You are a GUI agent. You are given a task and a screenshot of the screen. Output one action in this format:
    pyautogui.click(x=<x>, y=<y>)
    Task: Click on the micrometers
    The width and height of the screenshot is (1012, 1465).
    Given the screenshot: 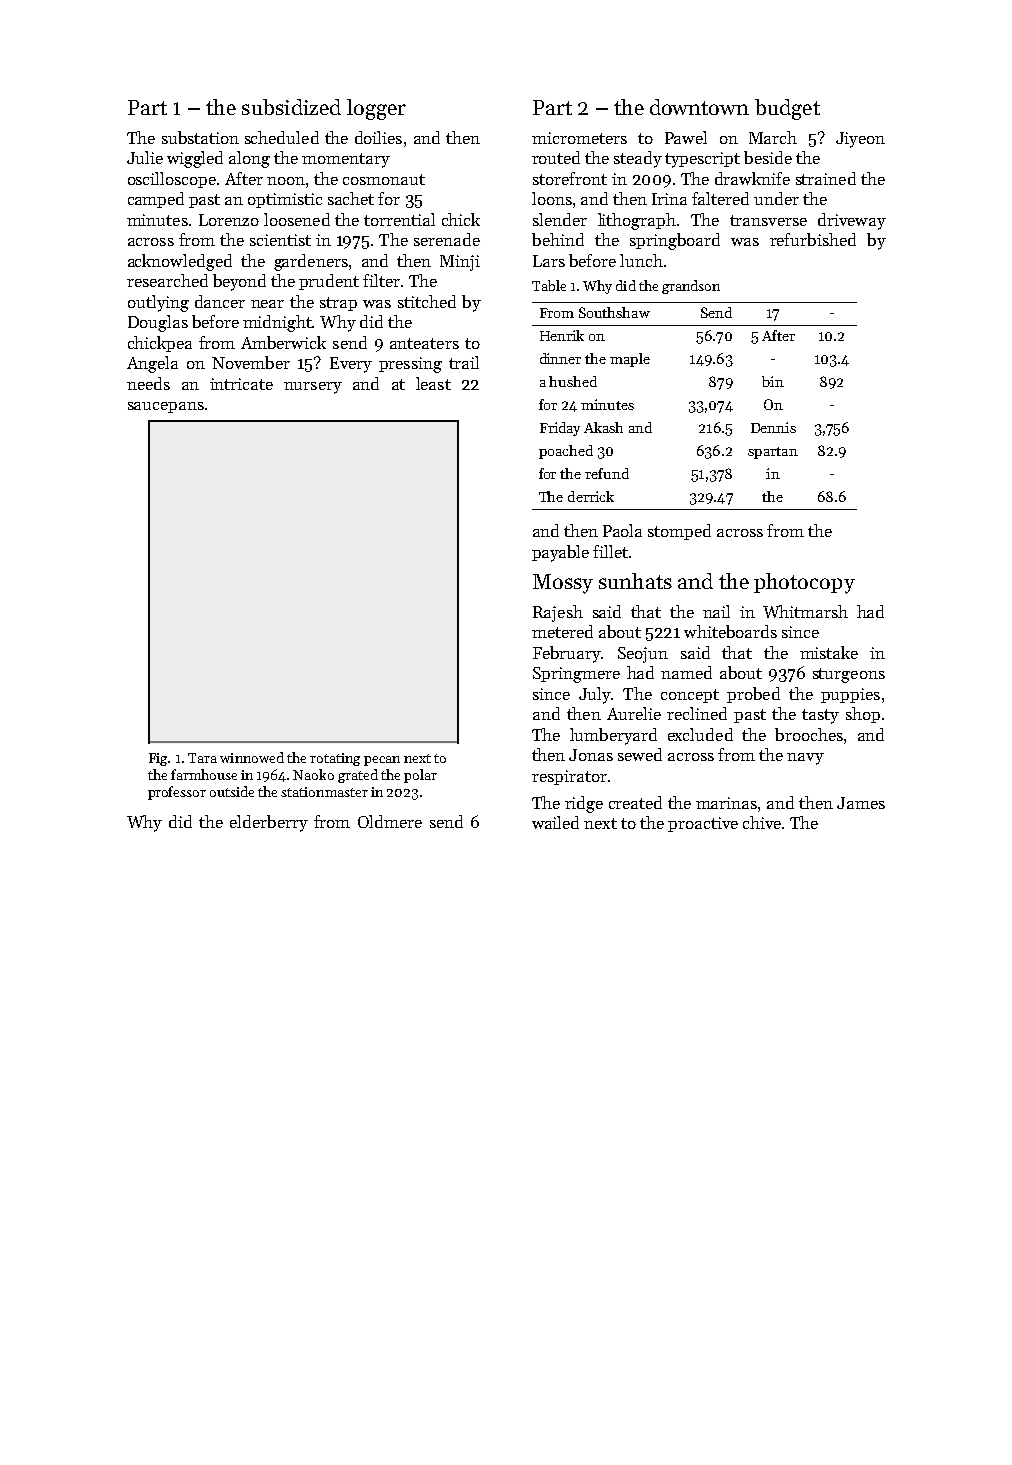 What is the action you would take?
    pyautogui.click(x=579, y=138)
